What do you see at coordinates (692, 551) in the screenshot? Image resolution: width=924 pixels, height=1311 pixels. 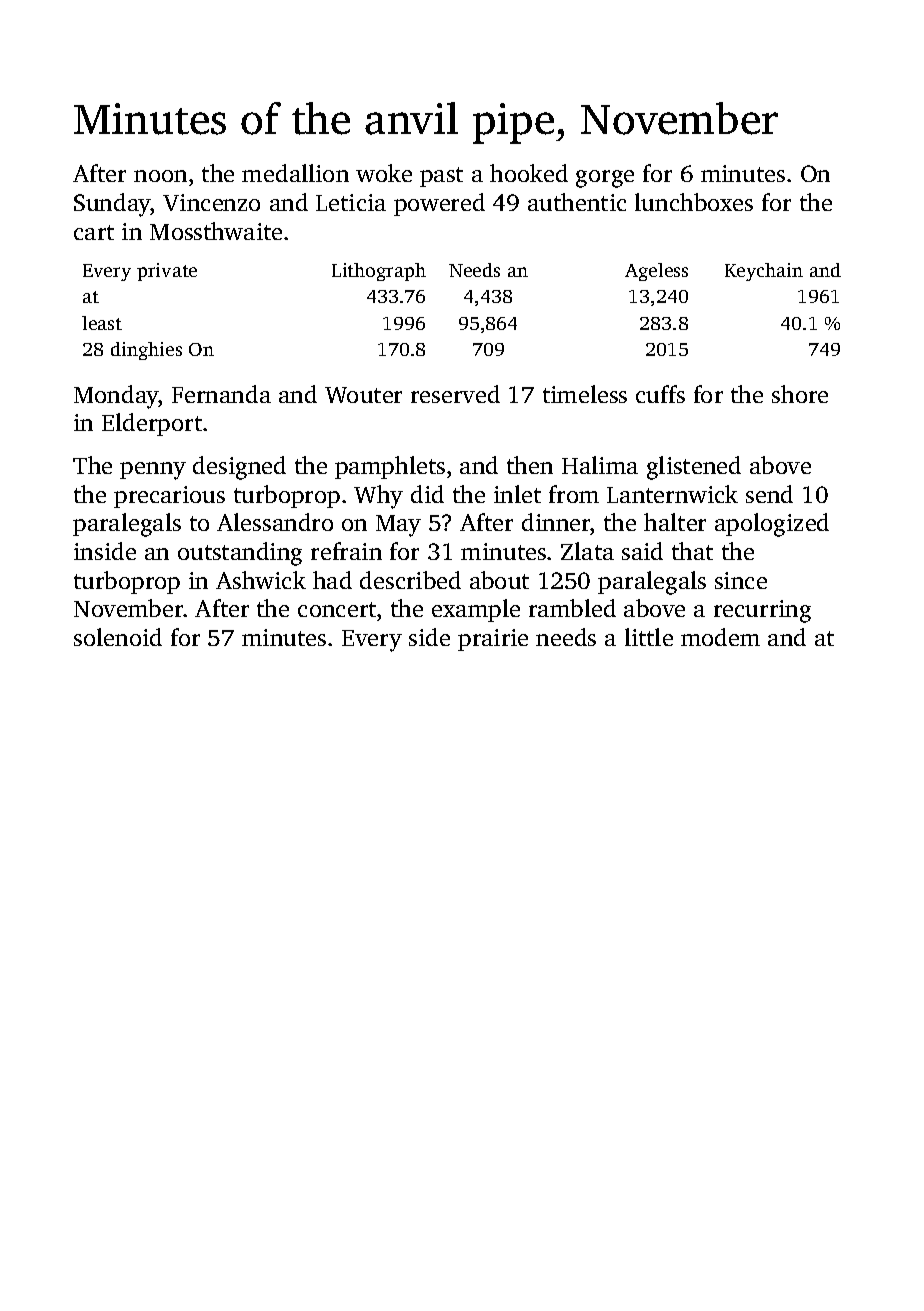 I see `that` at bounding box center [692, 551].
